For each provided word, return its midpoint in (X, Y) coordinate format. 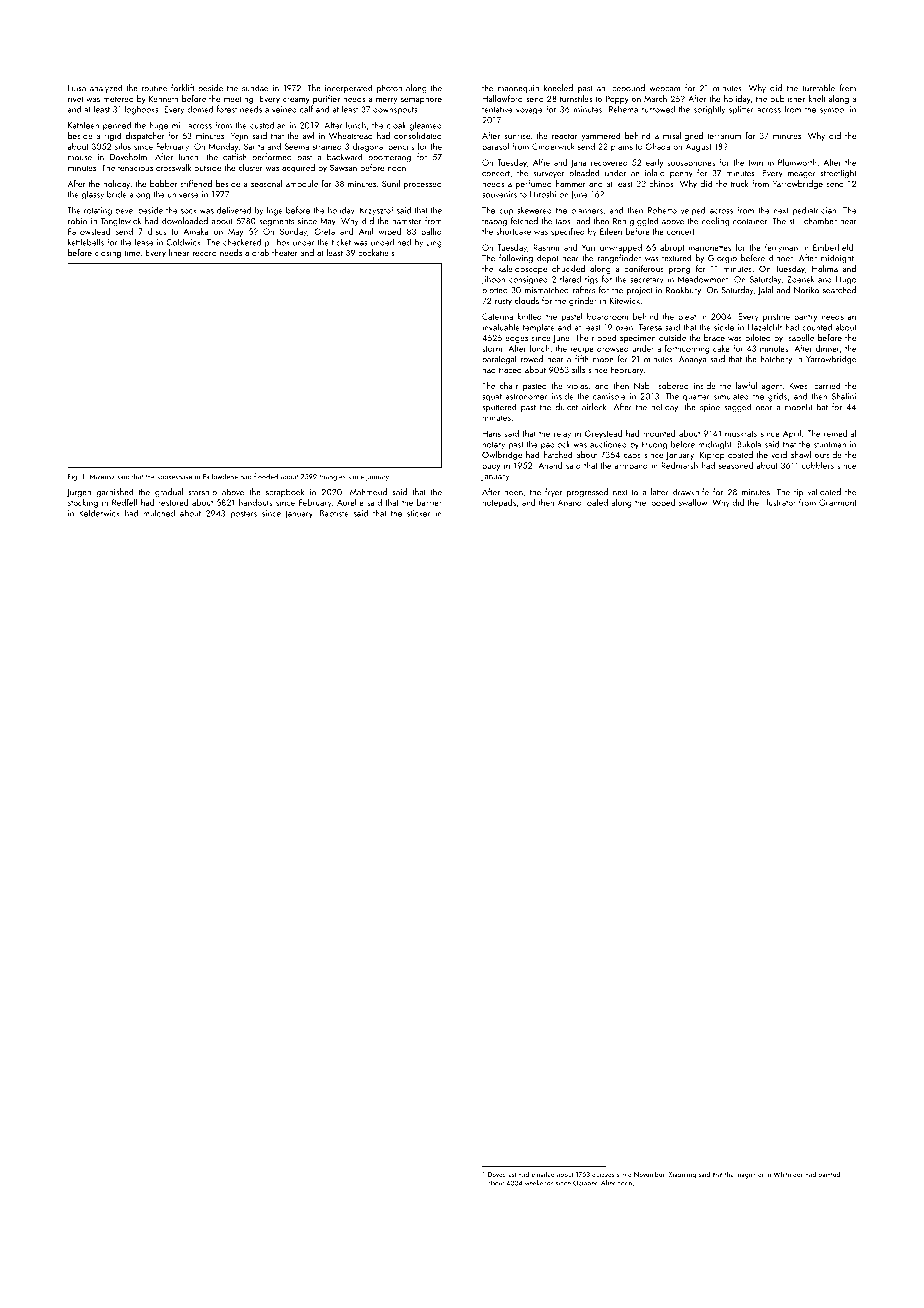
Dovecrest (502, 1174)
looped (662, 503)
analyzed (106, 88)
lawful (746, 385)
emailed (543, 1174)
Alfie (541, 162)
